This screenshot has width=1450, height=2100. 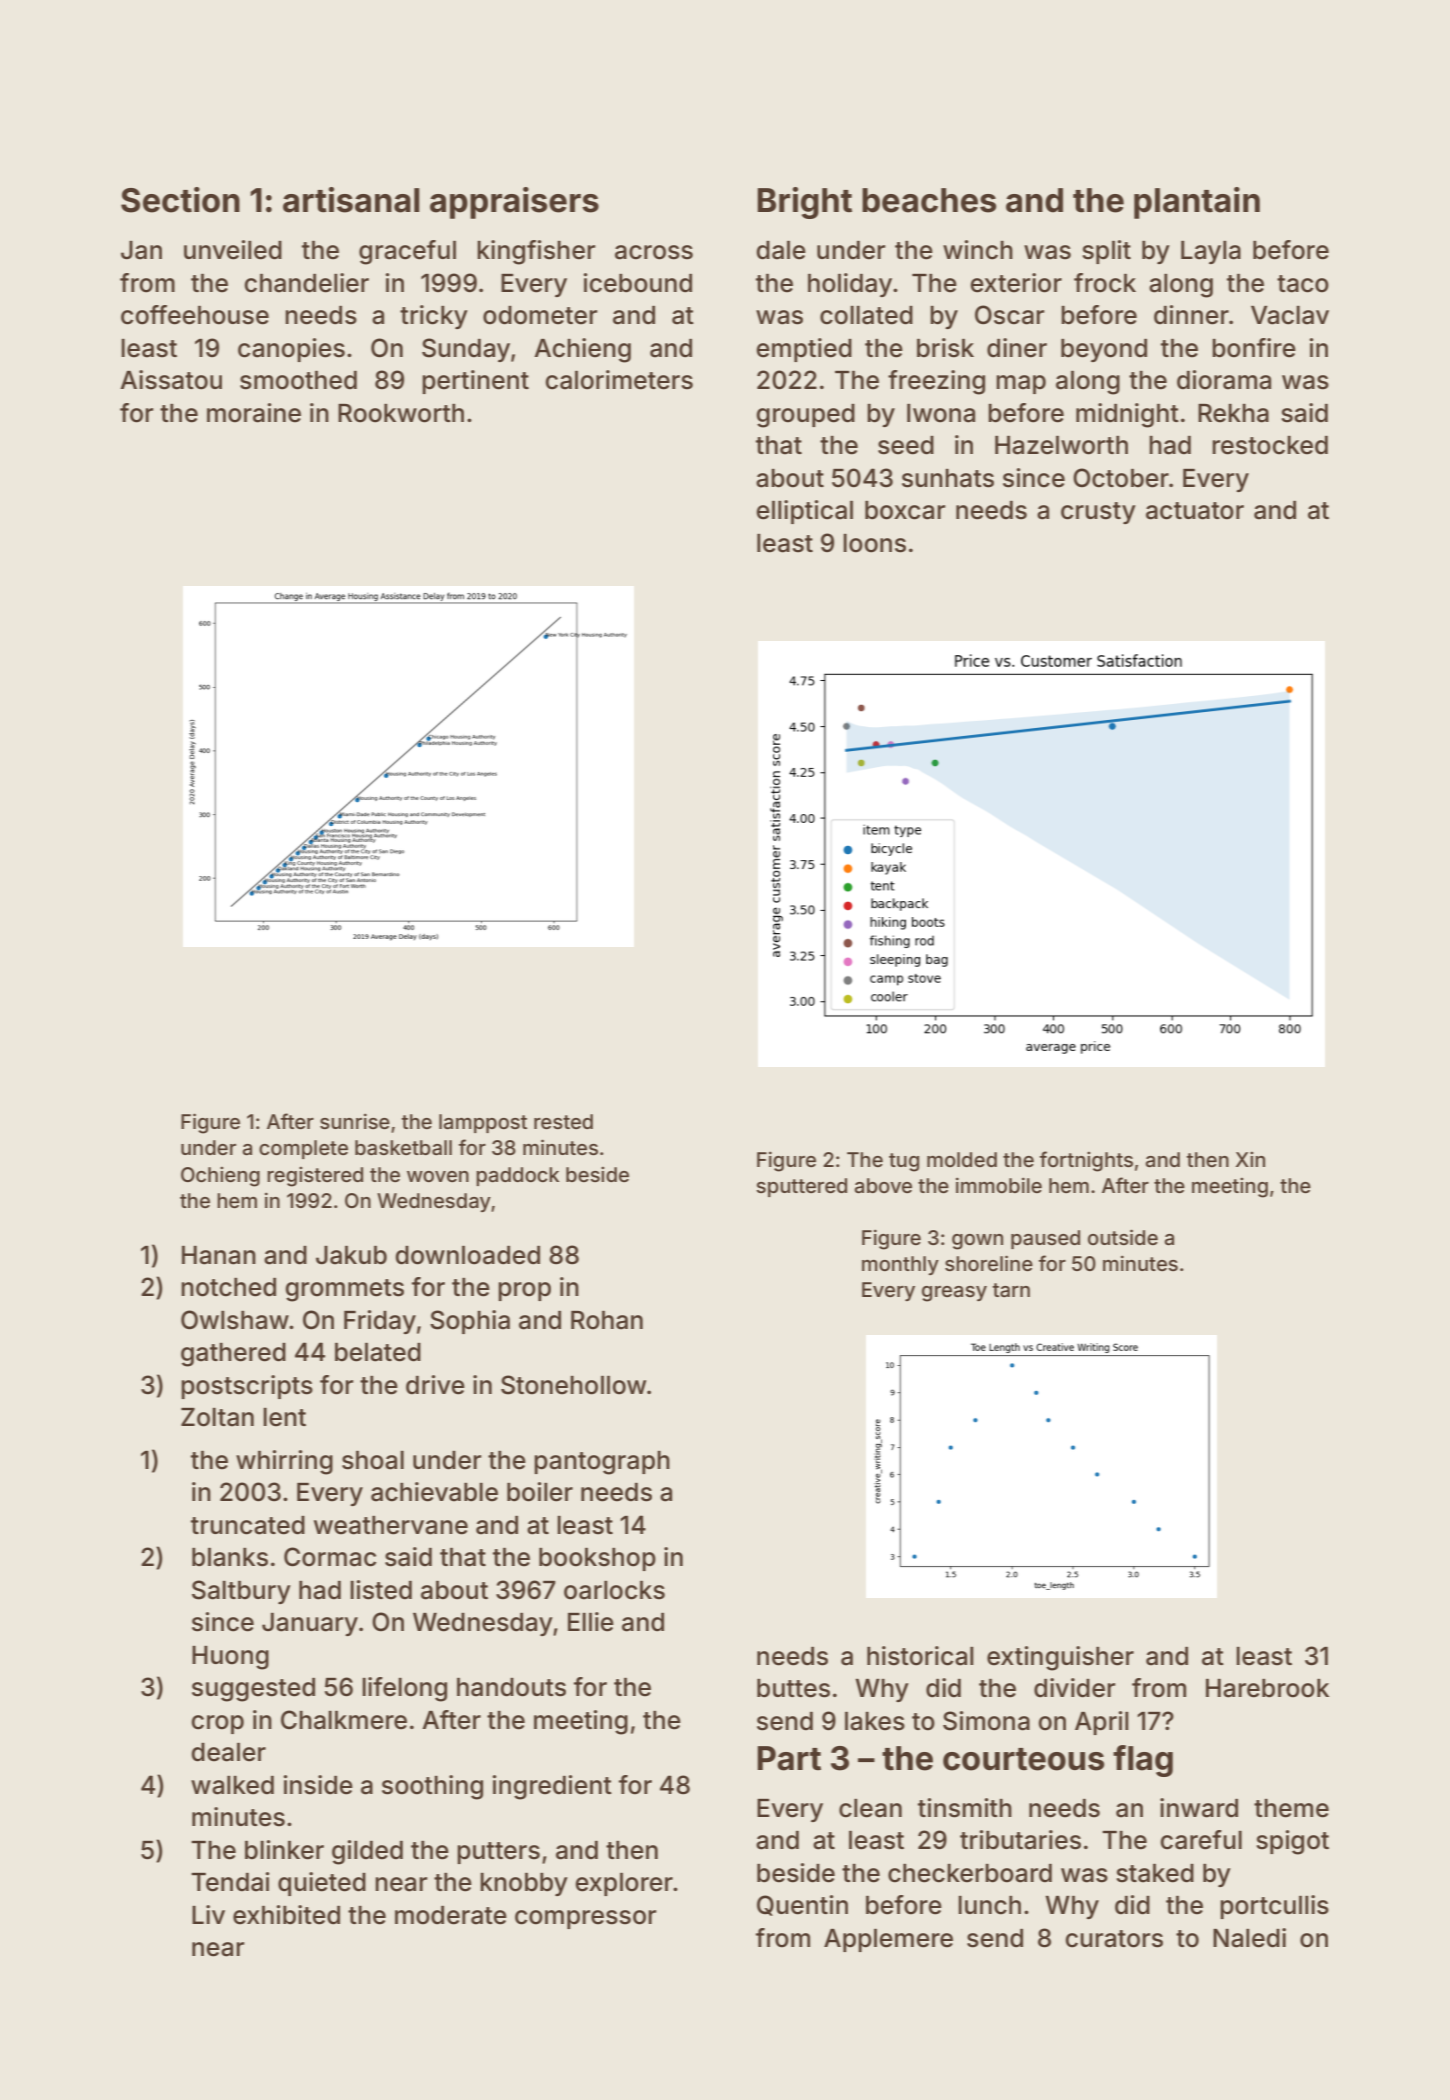 I want to click on blinker, so click(x=284, y=1850).
